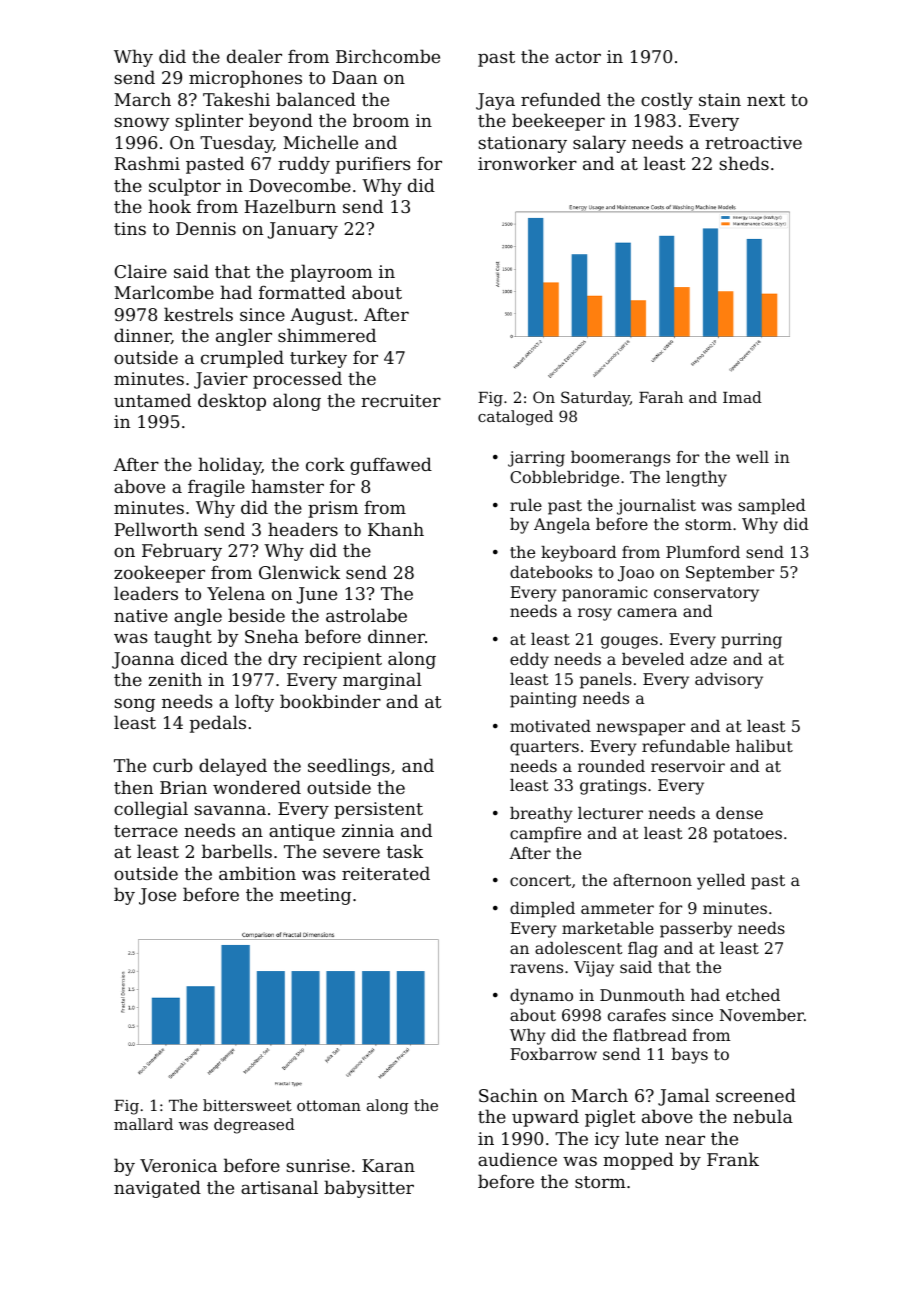  I want to click on Khanh, so click(396, 529).
